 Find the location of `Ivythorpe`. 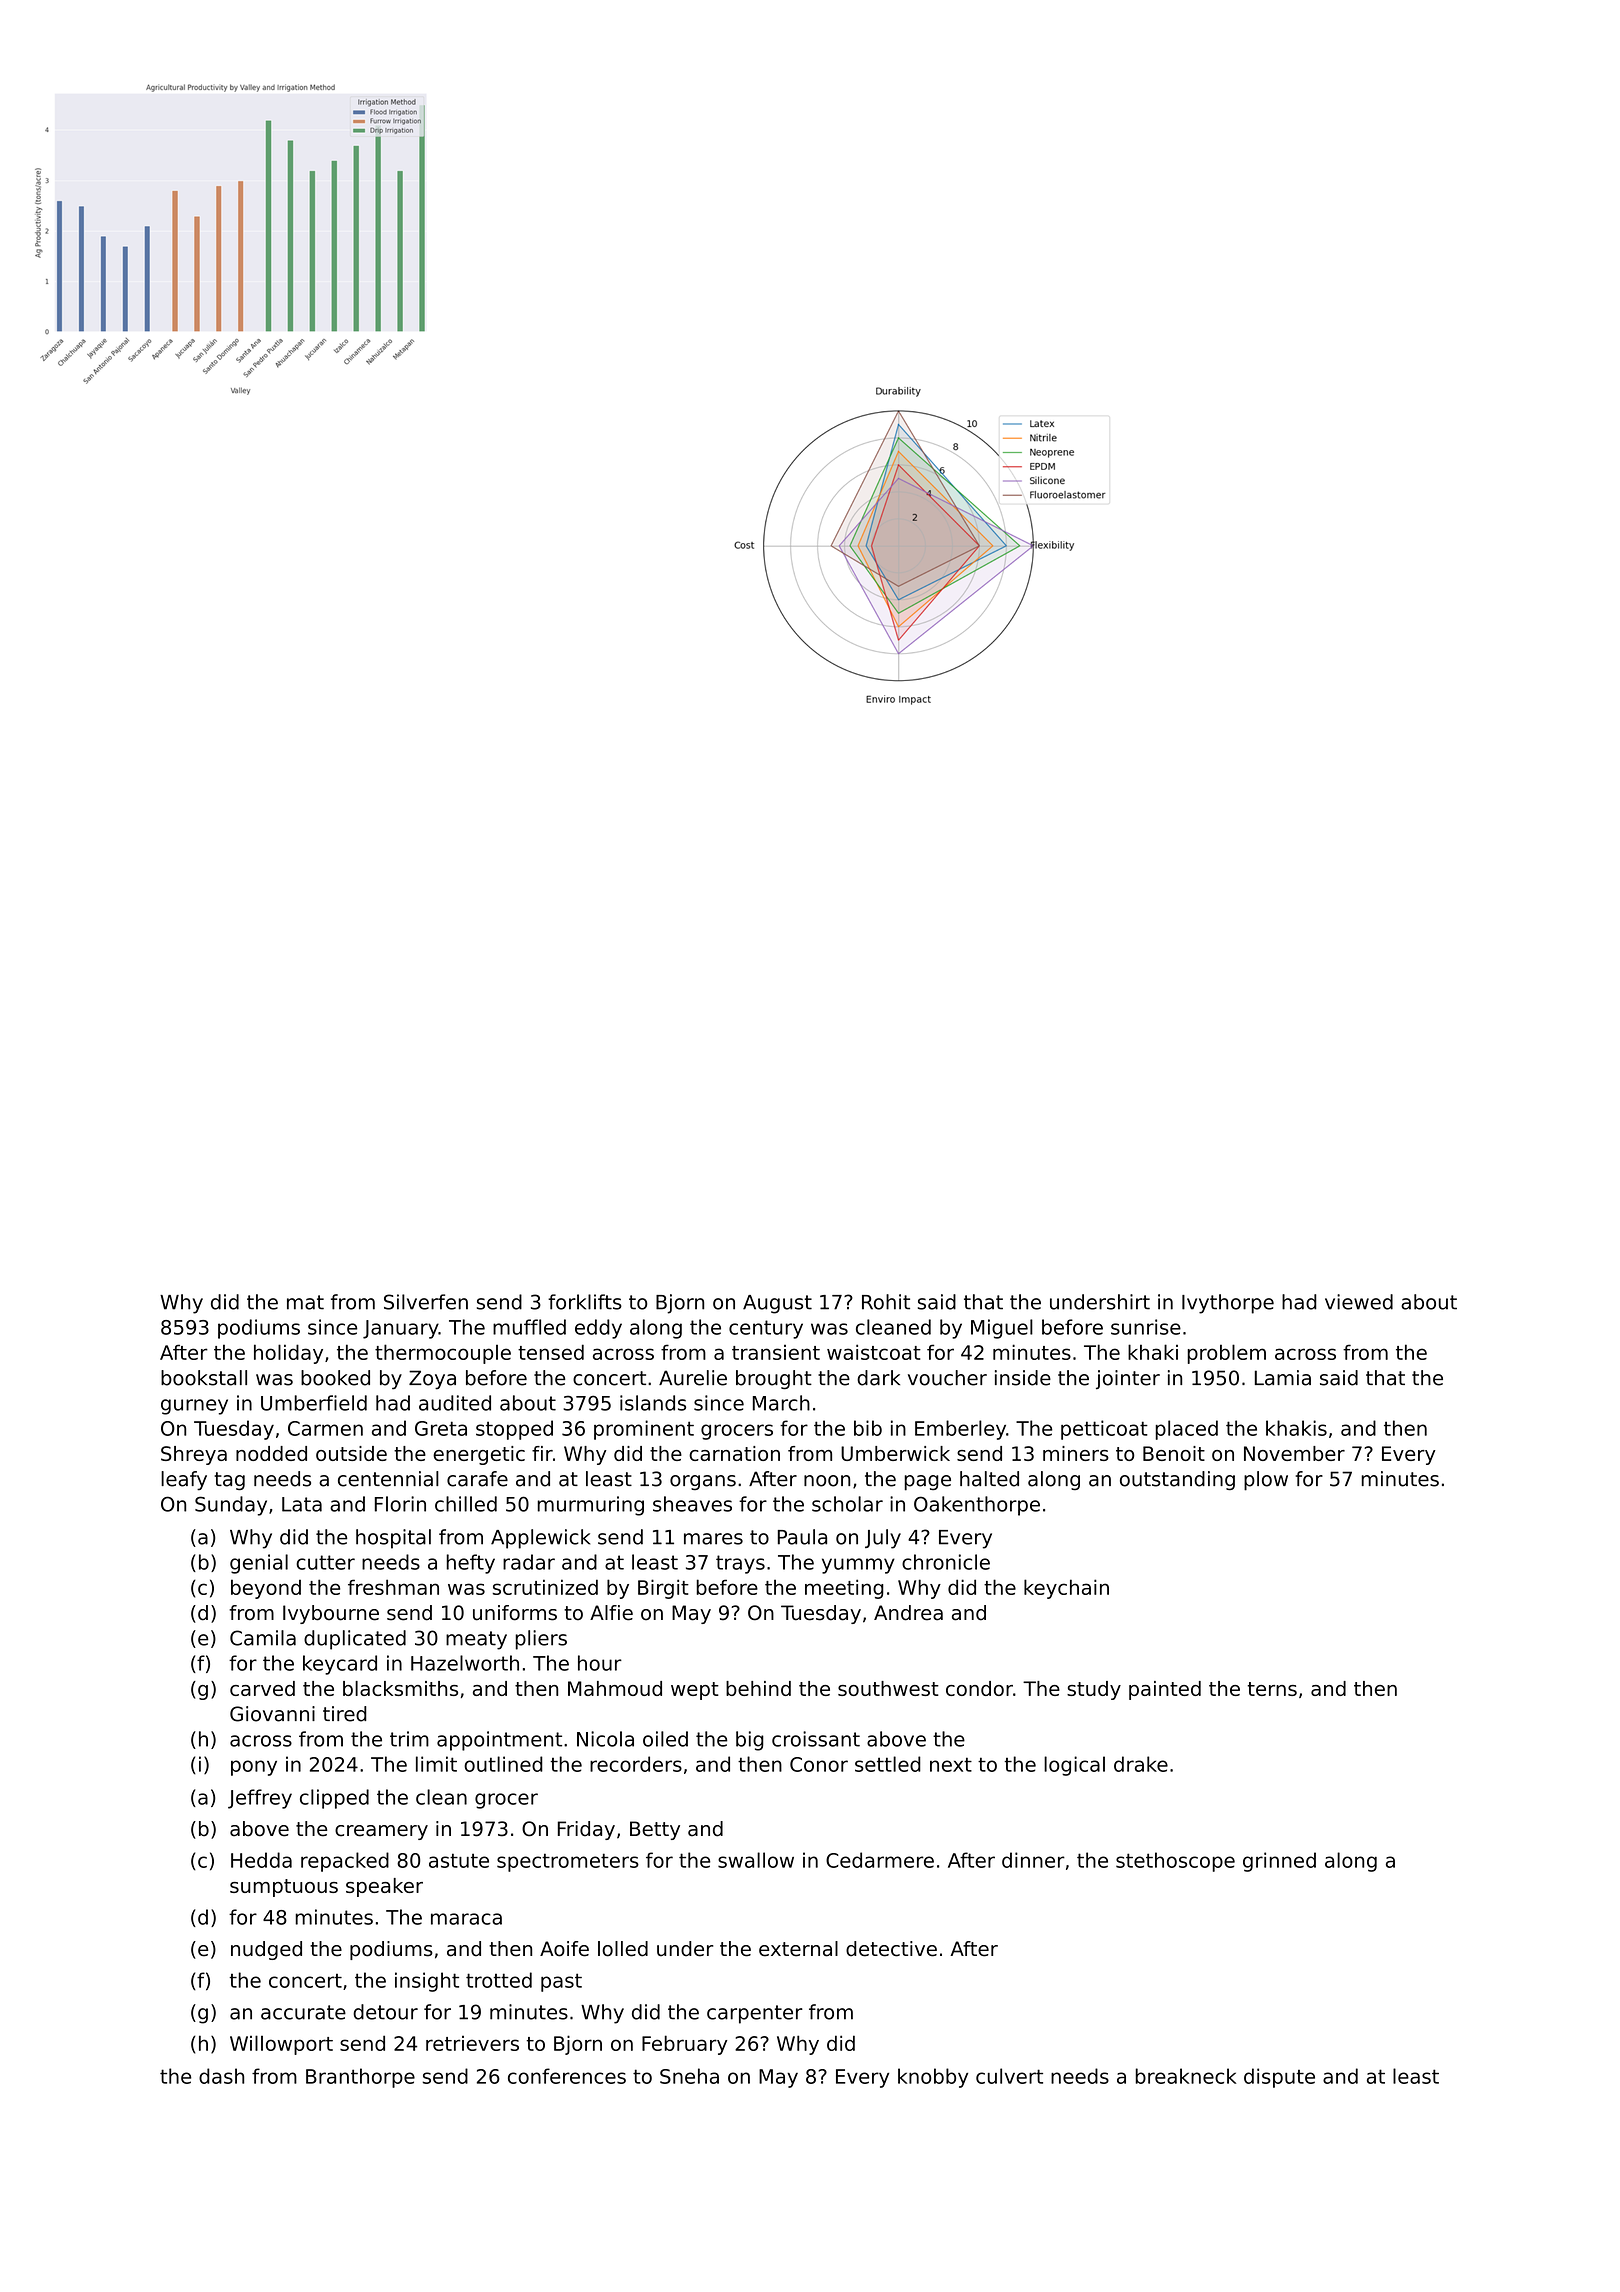

Ivythorpe is located at coordinates (1228, 1304).
